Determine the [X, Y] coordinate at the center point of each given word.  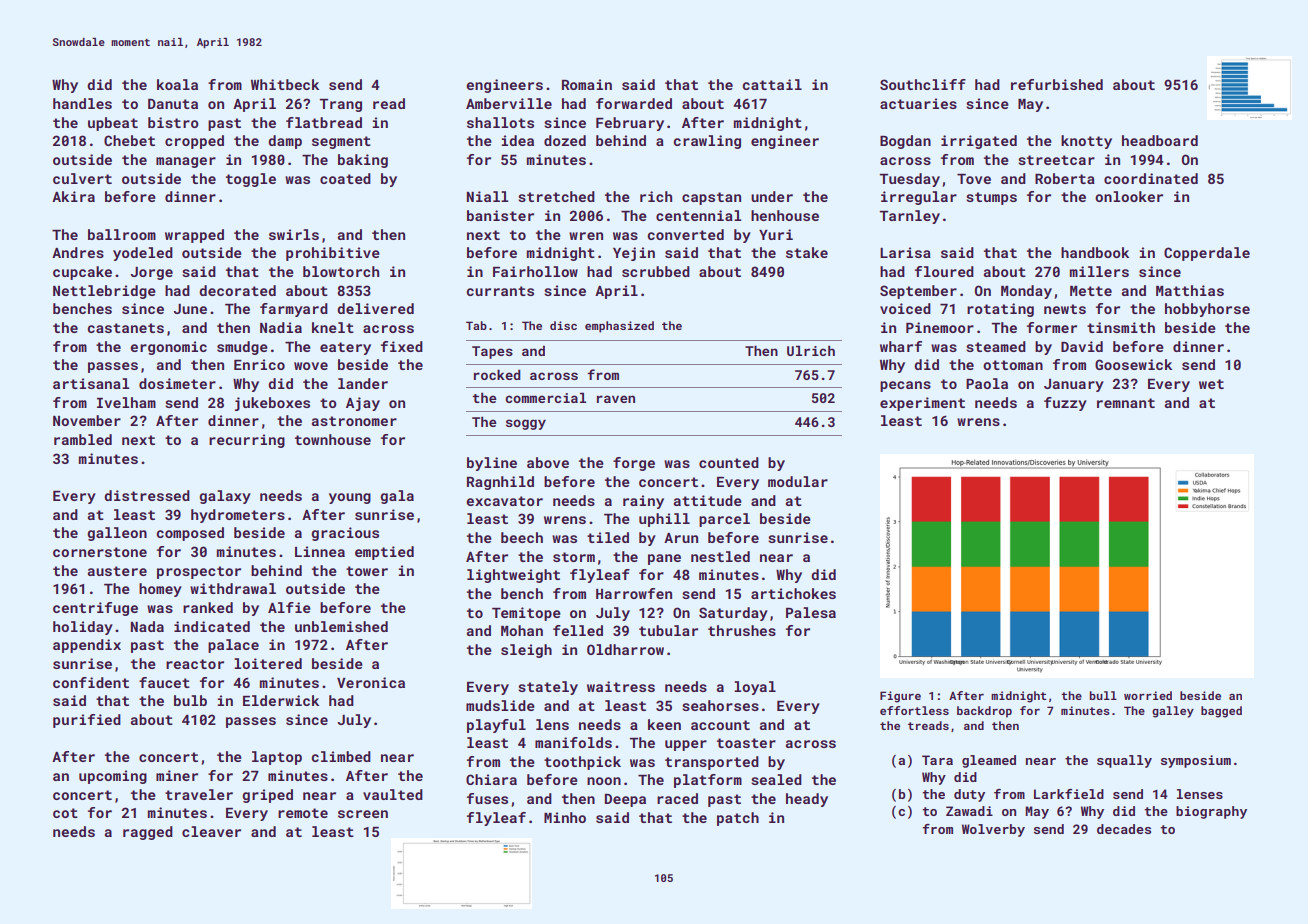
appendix [87, 646]
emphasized [619, 327]
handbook [1095, 252]
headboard [1160, 140]
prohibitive [333, 254]
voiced [905, 308]
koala [177, 84]
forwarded [634, 103]
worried [1148, 695]
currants [500, 291]
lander [363, 383]
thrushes [742, 630]
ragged [148, 833]
